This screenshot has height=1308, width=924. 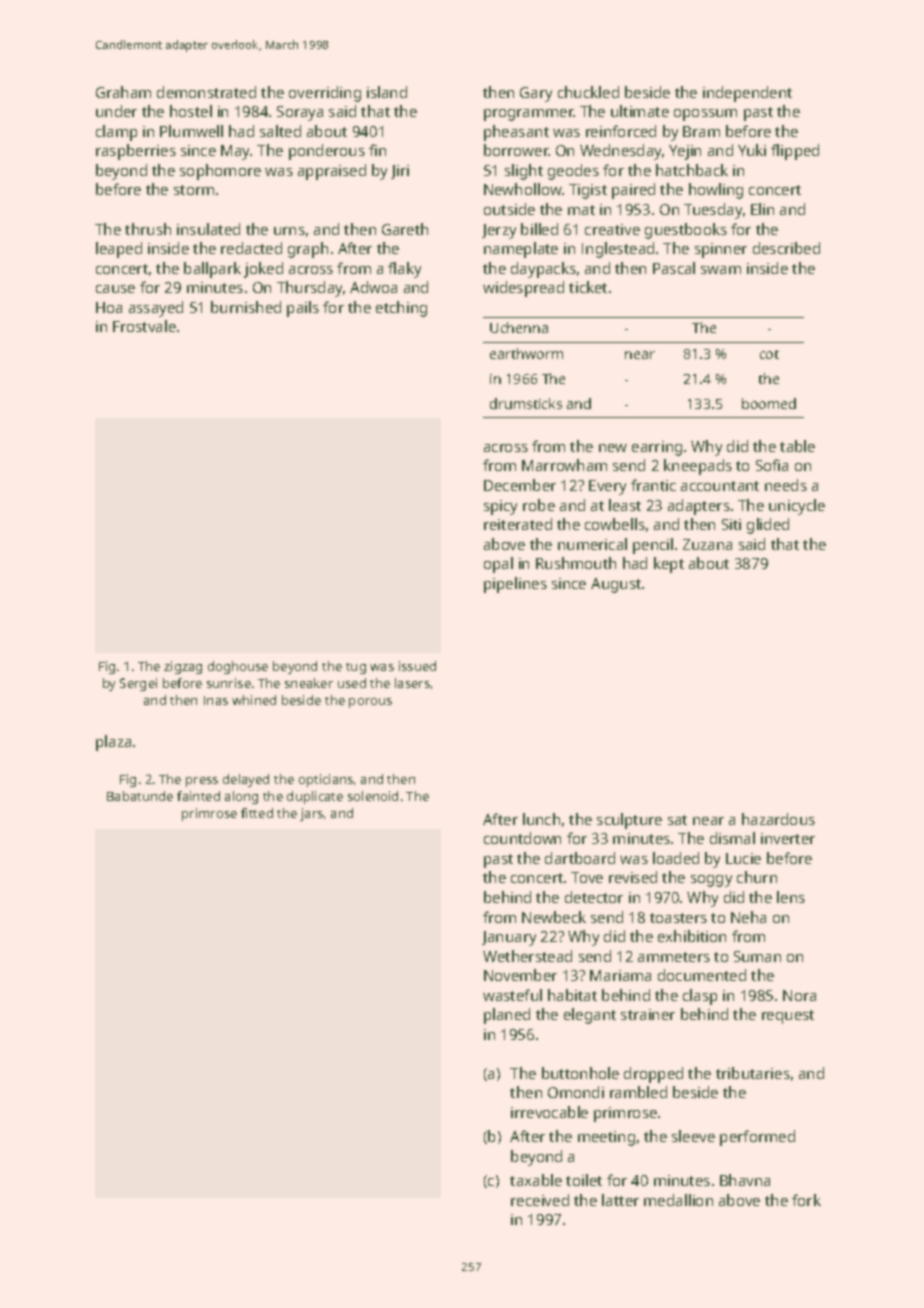 I want to click on jars, so click(x=311, y=814).
